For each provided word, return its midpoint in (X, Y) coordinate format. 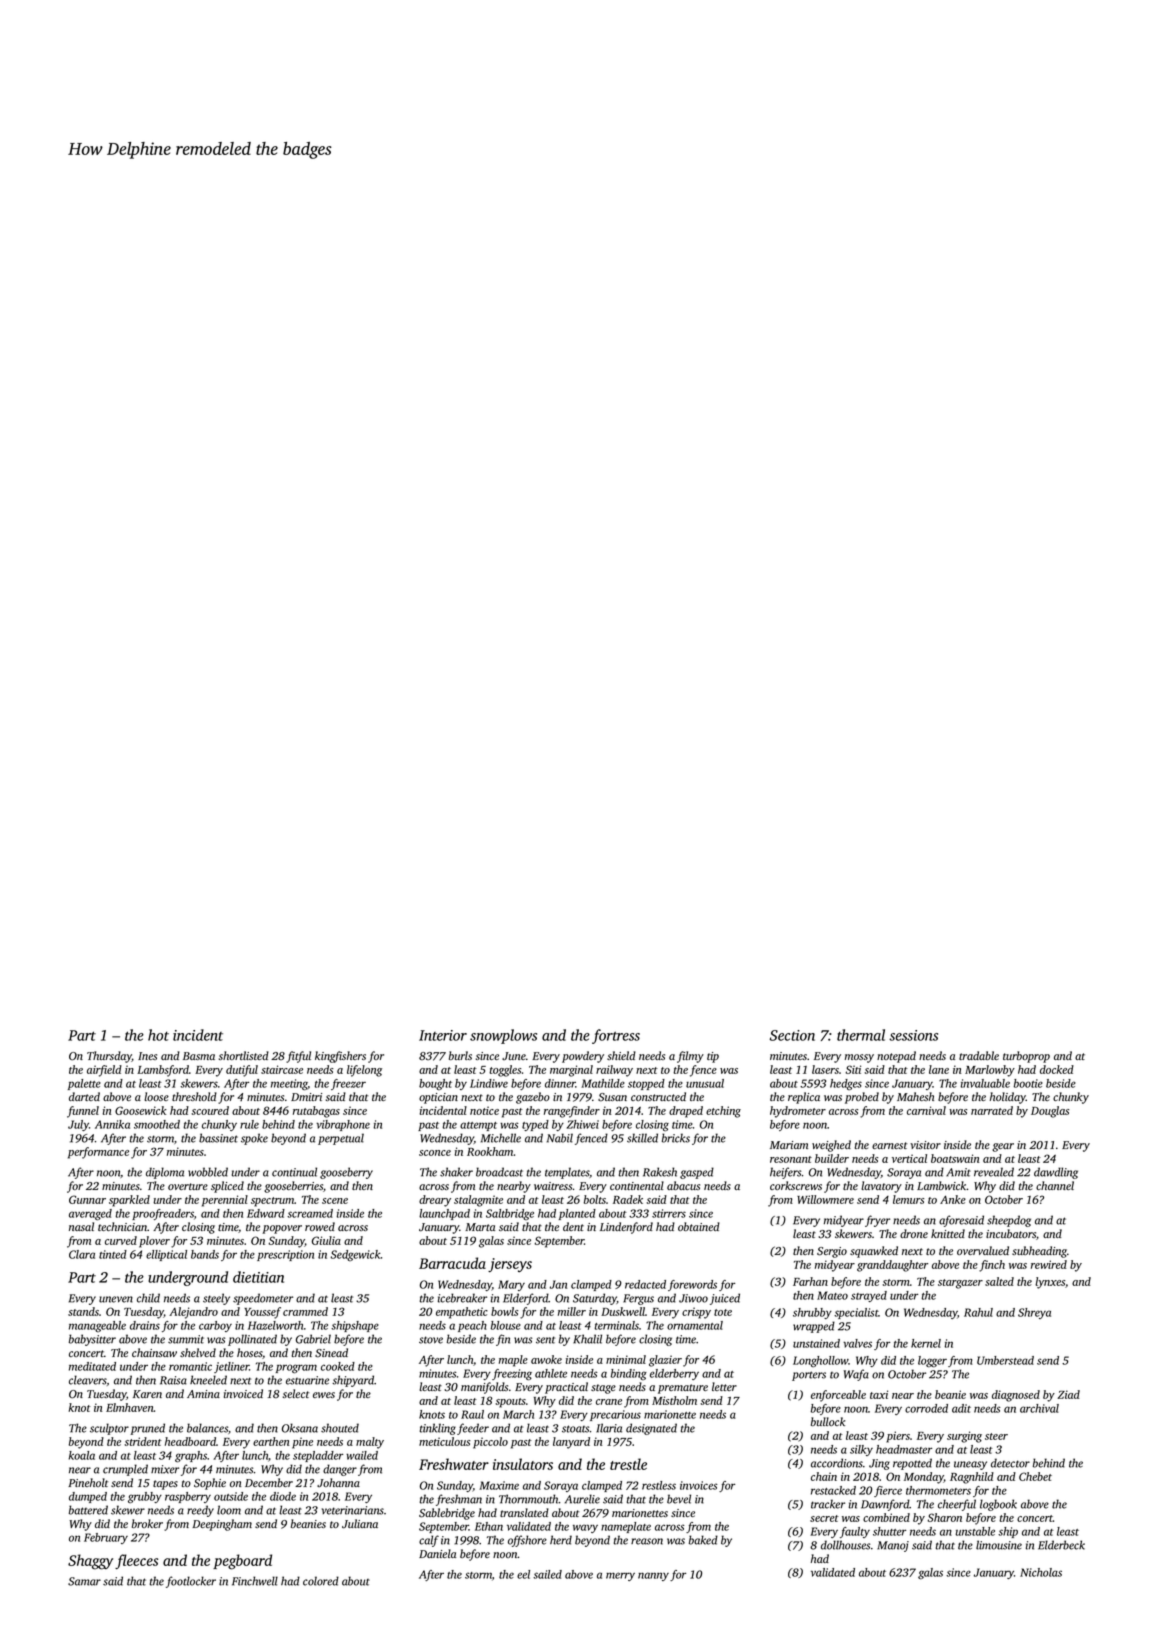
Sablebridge (447, 1514)
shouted (340, 1428)
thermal (861, 1035)
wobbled (208, 1172)
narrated (992, 1110)
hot (158, 1035)
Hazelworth (275, 1325)
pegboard (242, 1562)
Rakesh (660, 1172)
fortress (616, 1036)
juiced (725, 1299)
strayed (869, 1296)
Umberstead (1005, 1360)
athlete (551, 1373)
